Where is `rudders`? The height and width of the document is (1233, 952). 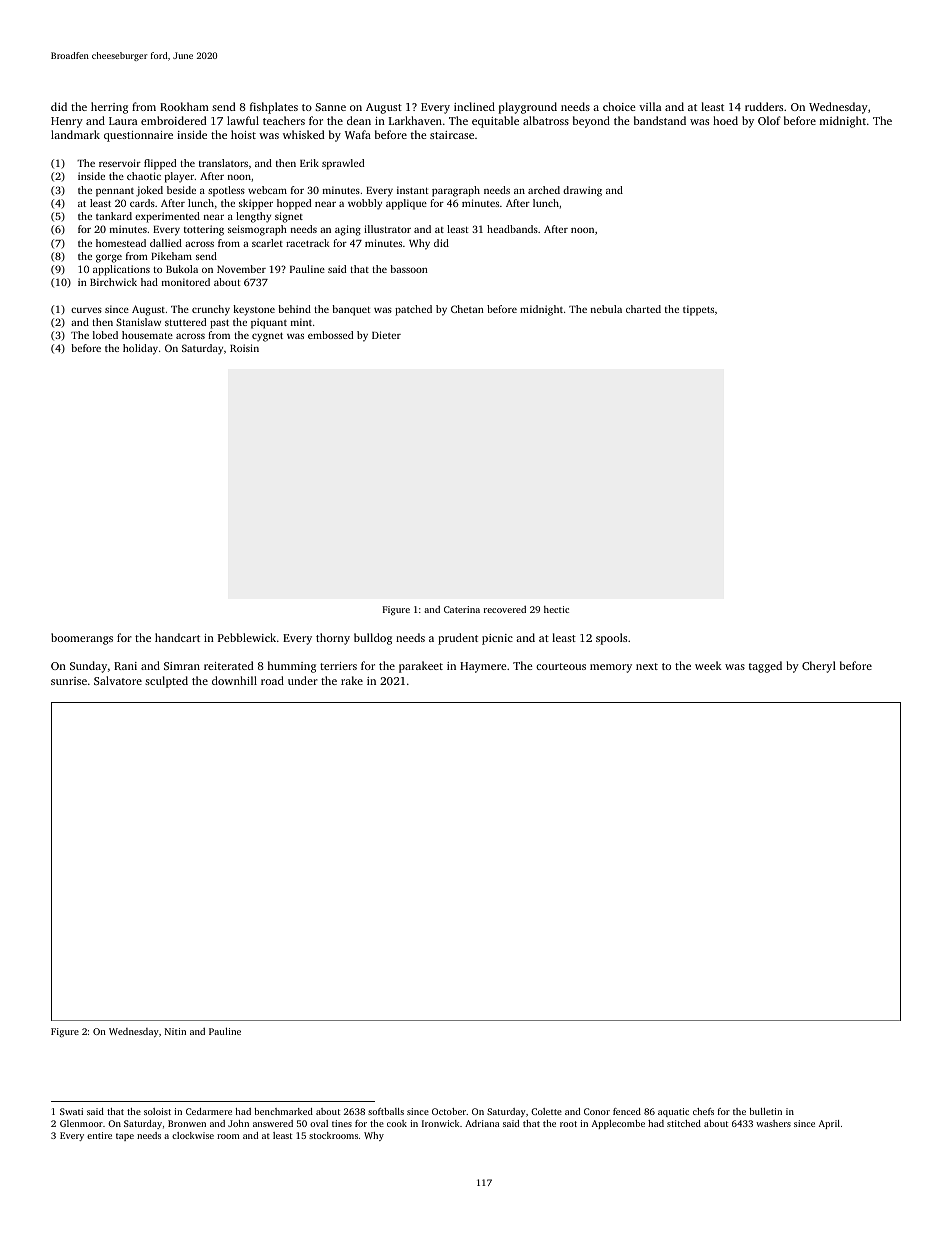
rudders is located at coordinates (764, 106).
